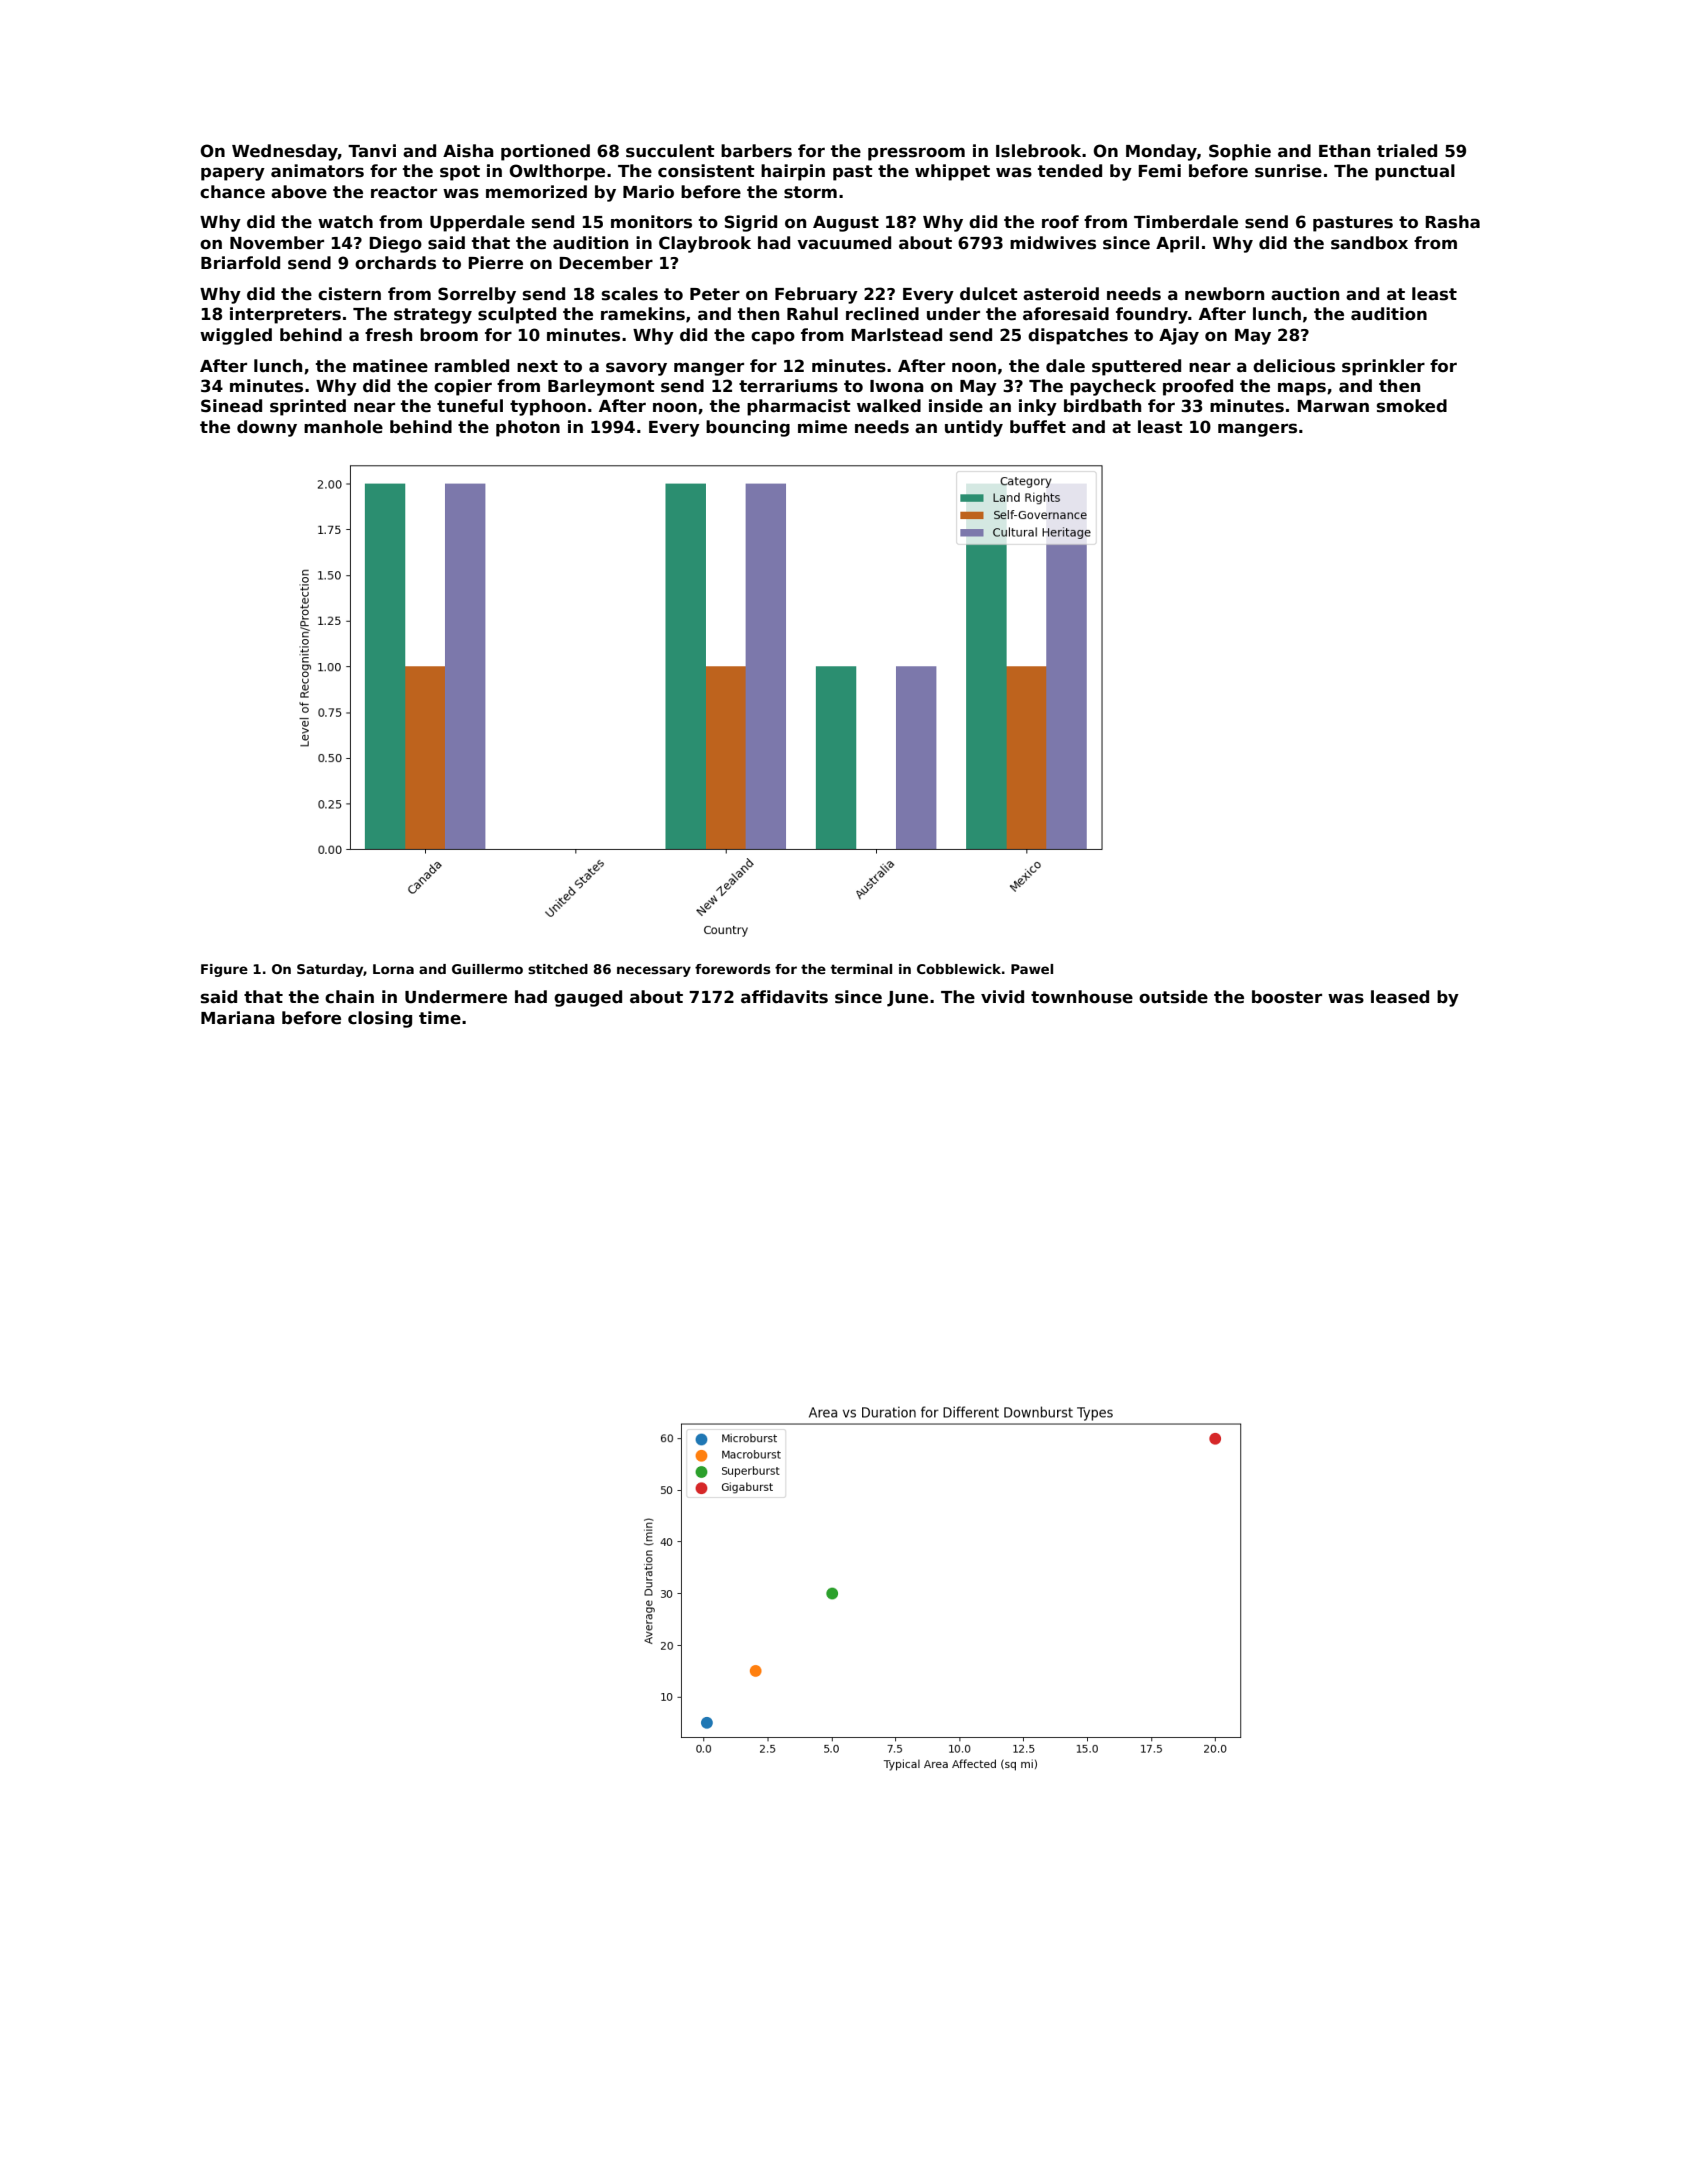  I want to click on Mariana, so click(238, 1018).
